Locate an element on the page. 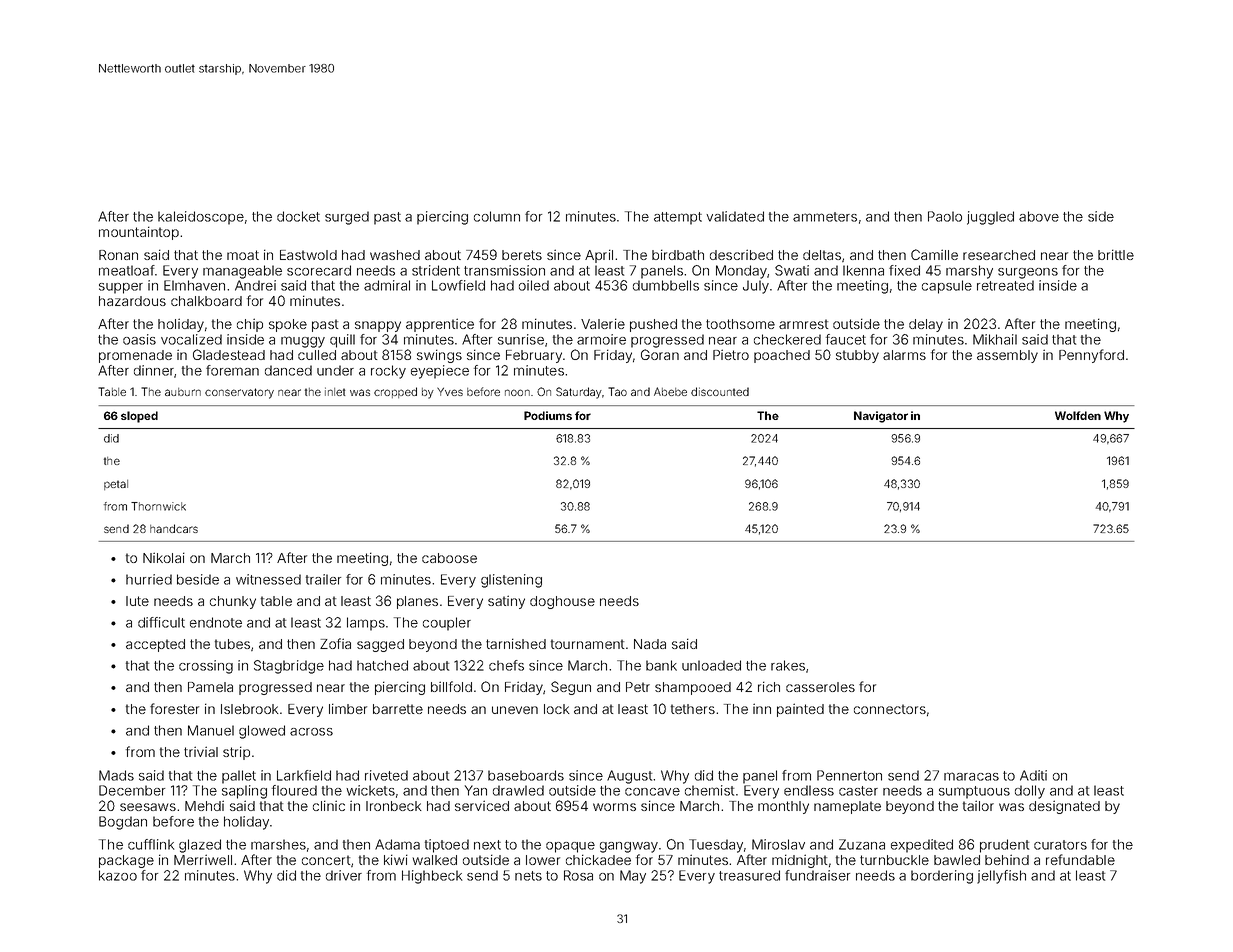 Image resolution: width=1233 pixels, height=952 pixels. danced is located at coordinates (288, 370).
